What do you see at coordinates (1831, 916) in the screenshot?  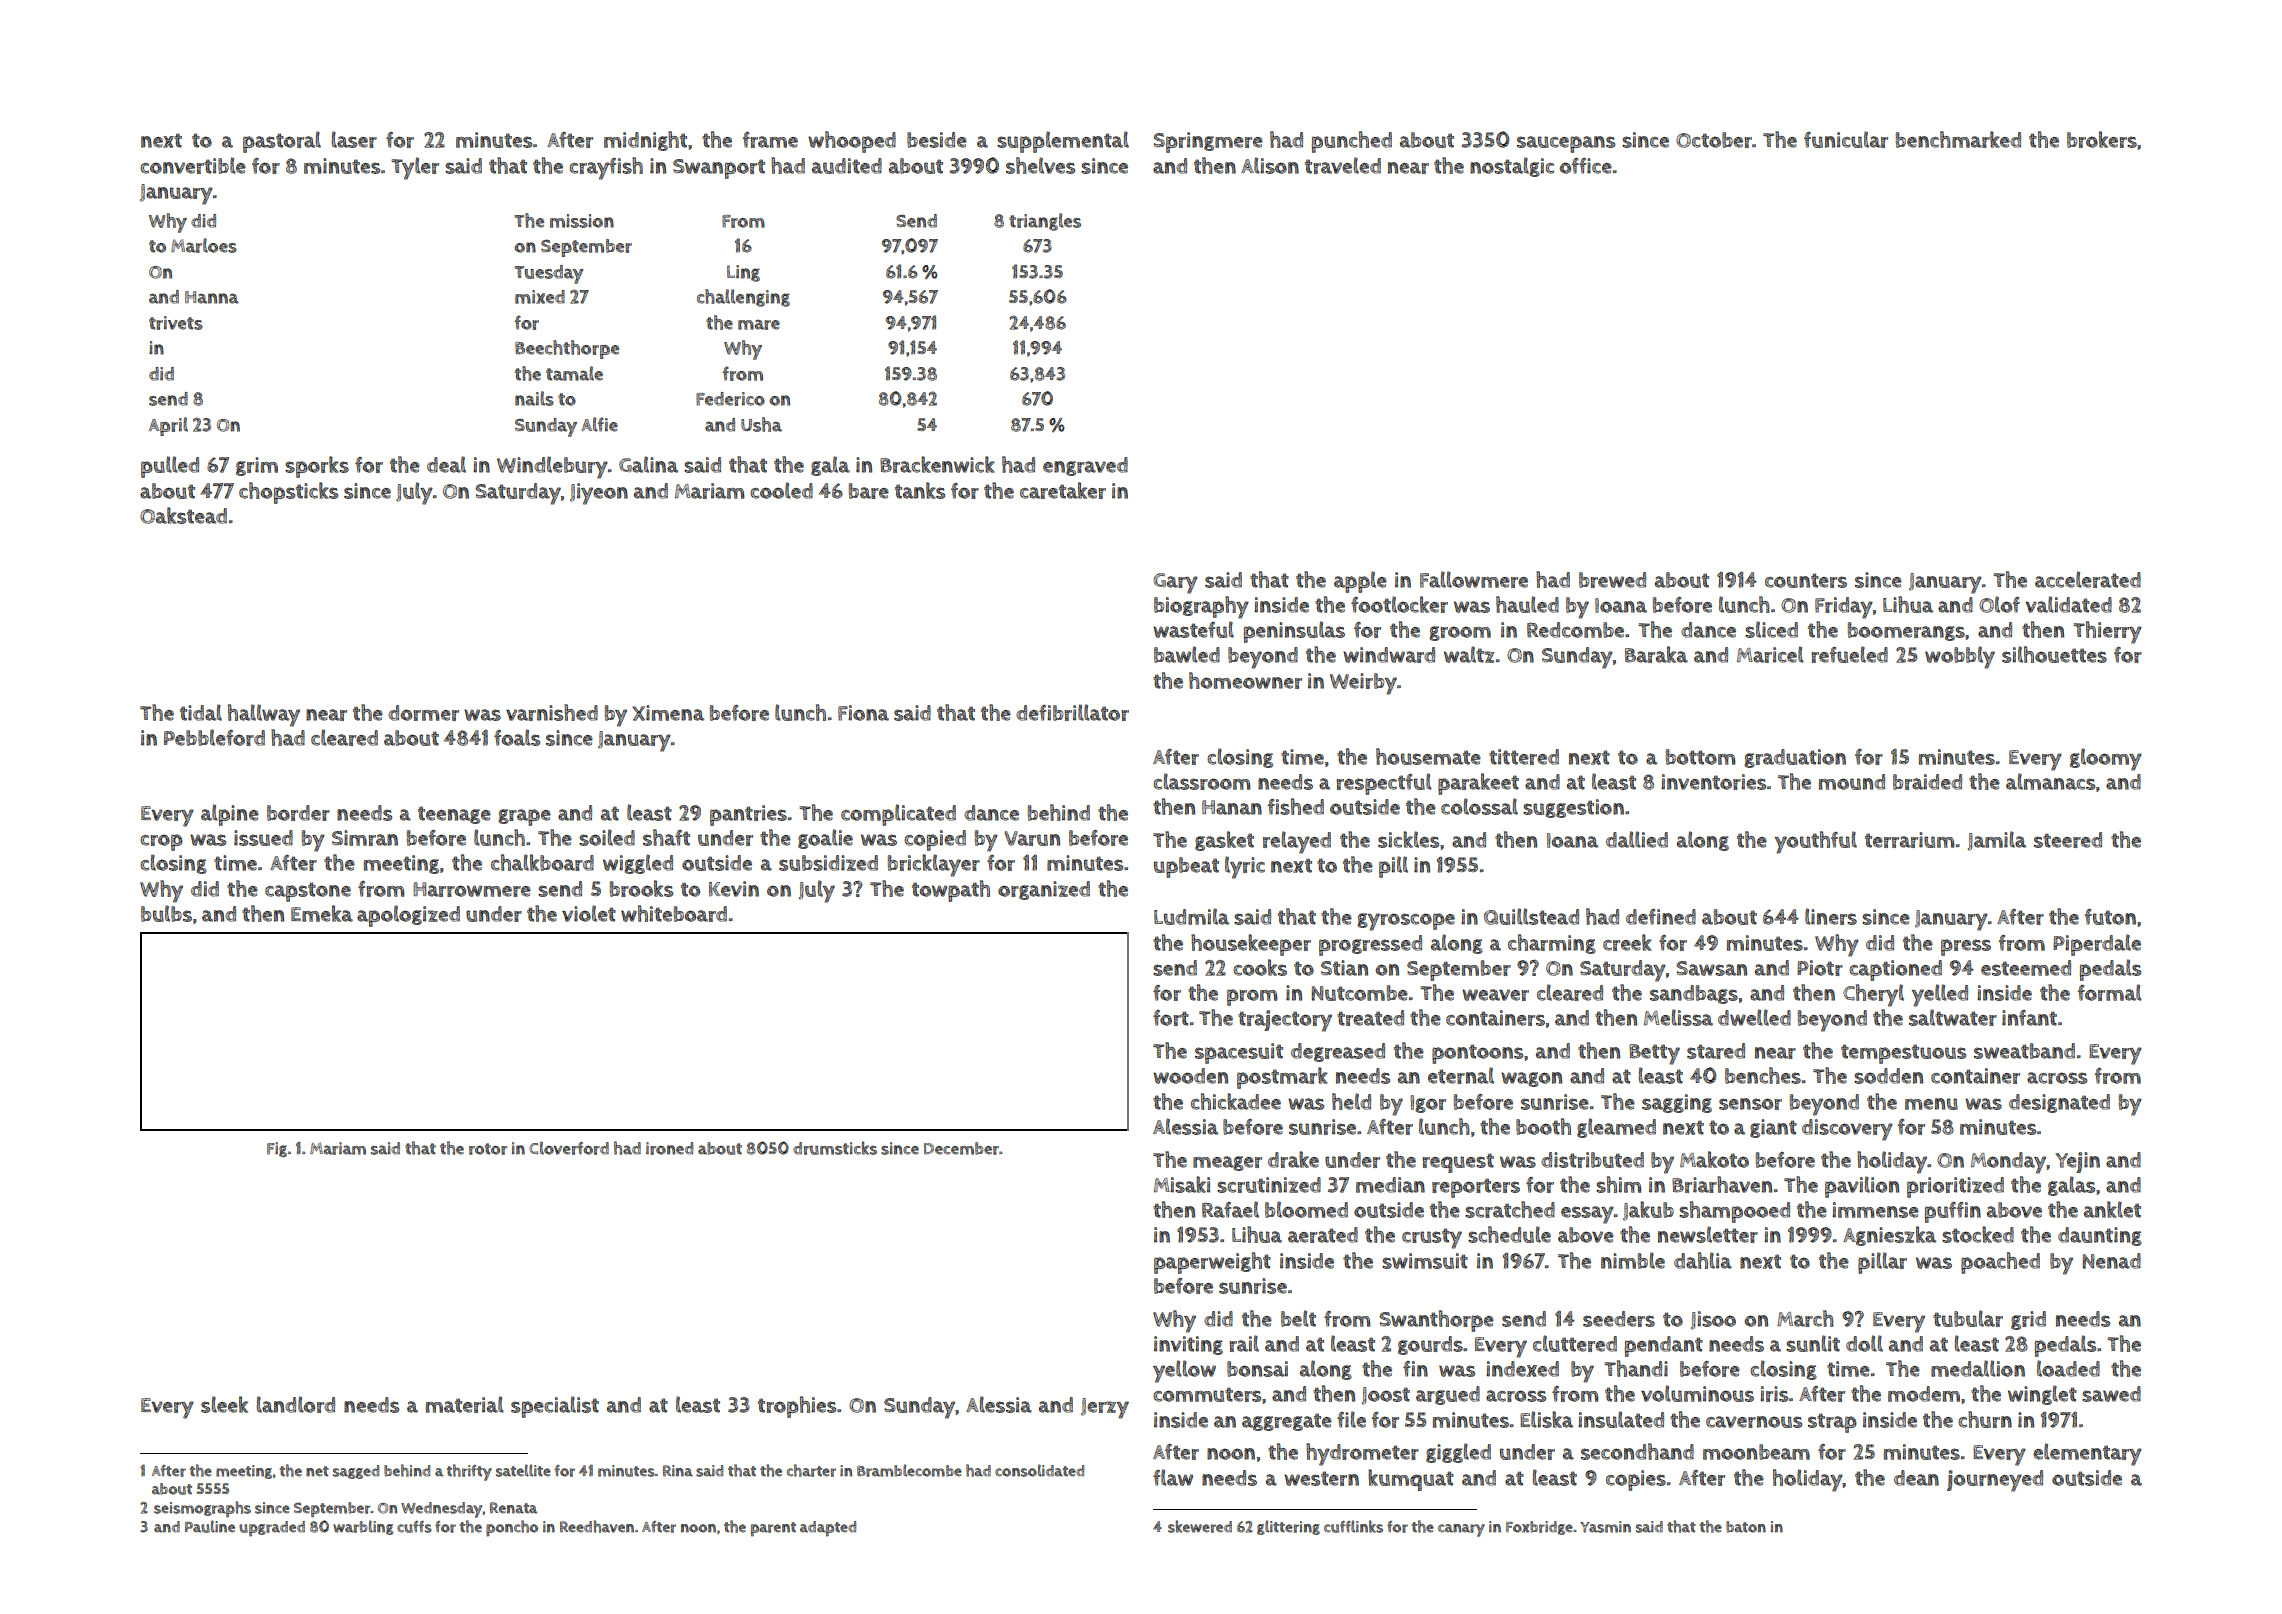 I see `liners` at bounding box center [1831, 916].
